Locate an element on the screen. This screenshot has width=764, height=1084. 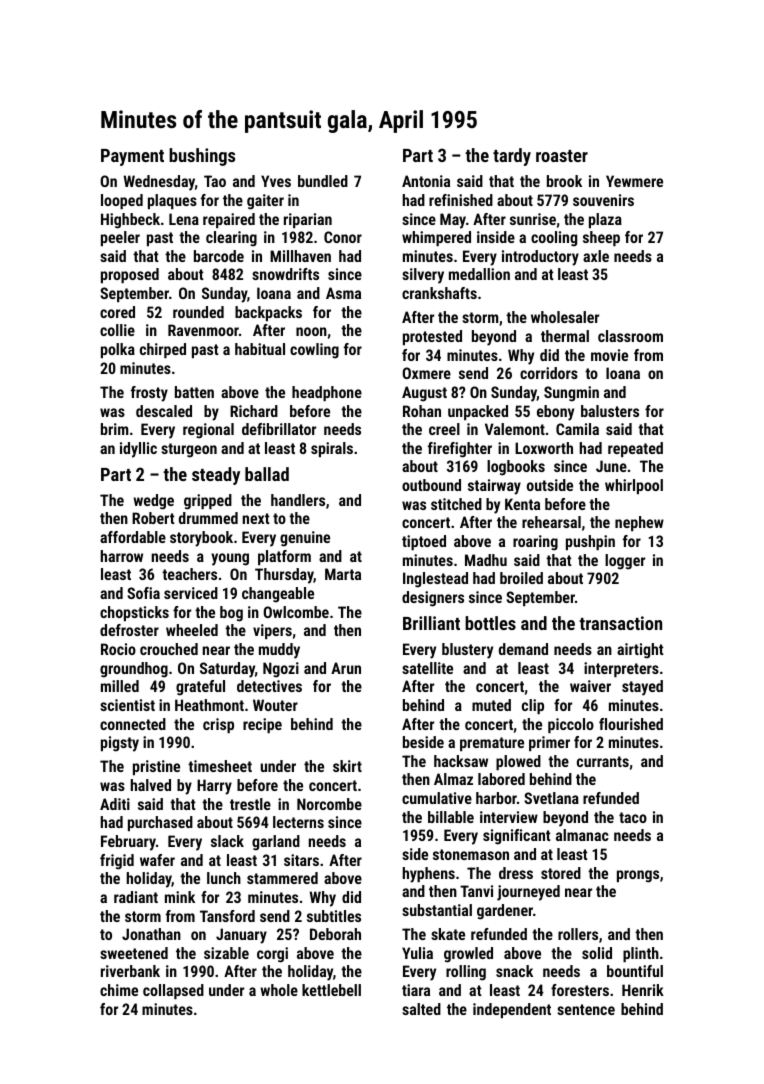
roaster is located at coordinates (562, 156).
